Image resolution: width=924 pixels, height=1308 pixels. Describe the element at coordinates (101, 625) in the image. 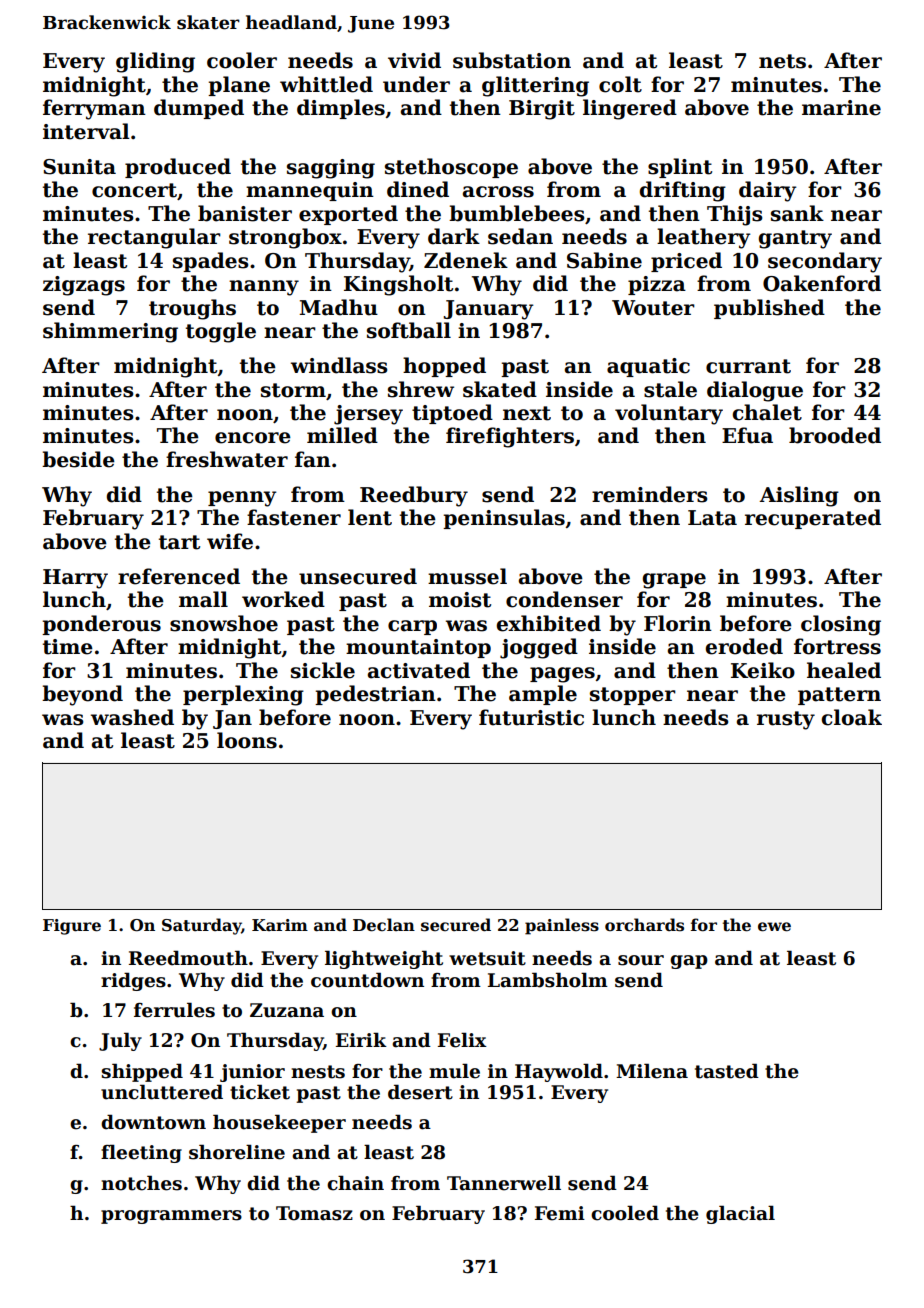

I see `ponderous` at that location.
